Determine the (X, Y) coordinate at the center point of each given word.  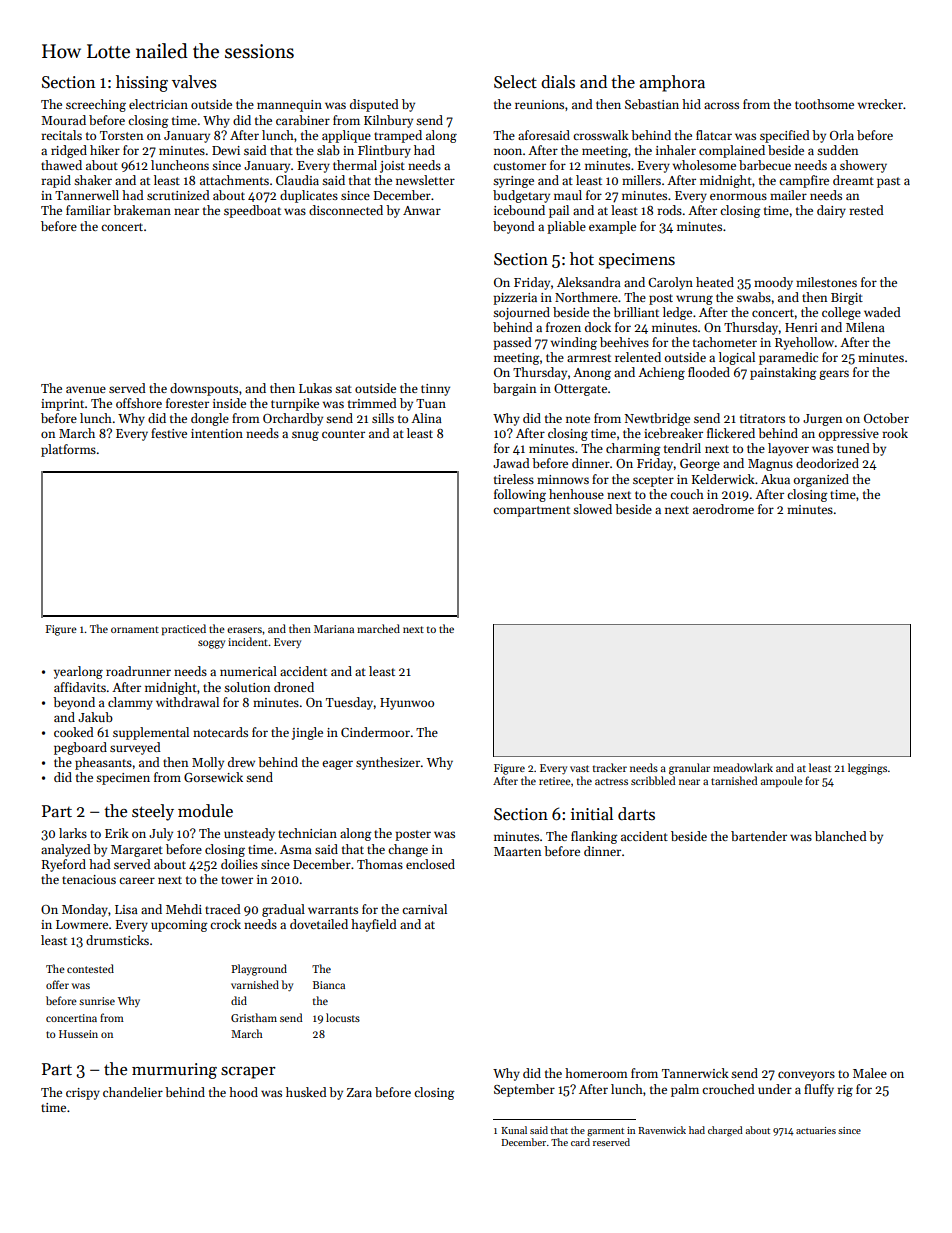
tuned (853, 448)
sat (343, 389)
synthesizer (388, 763)
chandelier (133, 1092)
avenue (86, 389)
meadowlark (743, 767)
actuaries (816, 1130)
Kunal (514, 1130)
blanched (841, 836)
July (161, 834)
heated (715, 282)
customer (519, 166)
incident (248, 641)
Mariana (334, 629)
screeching (96, 105)
